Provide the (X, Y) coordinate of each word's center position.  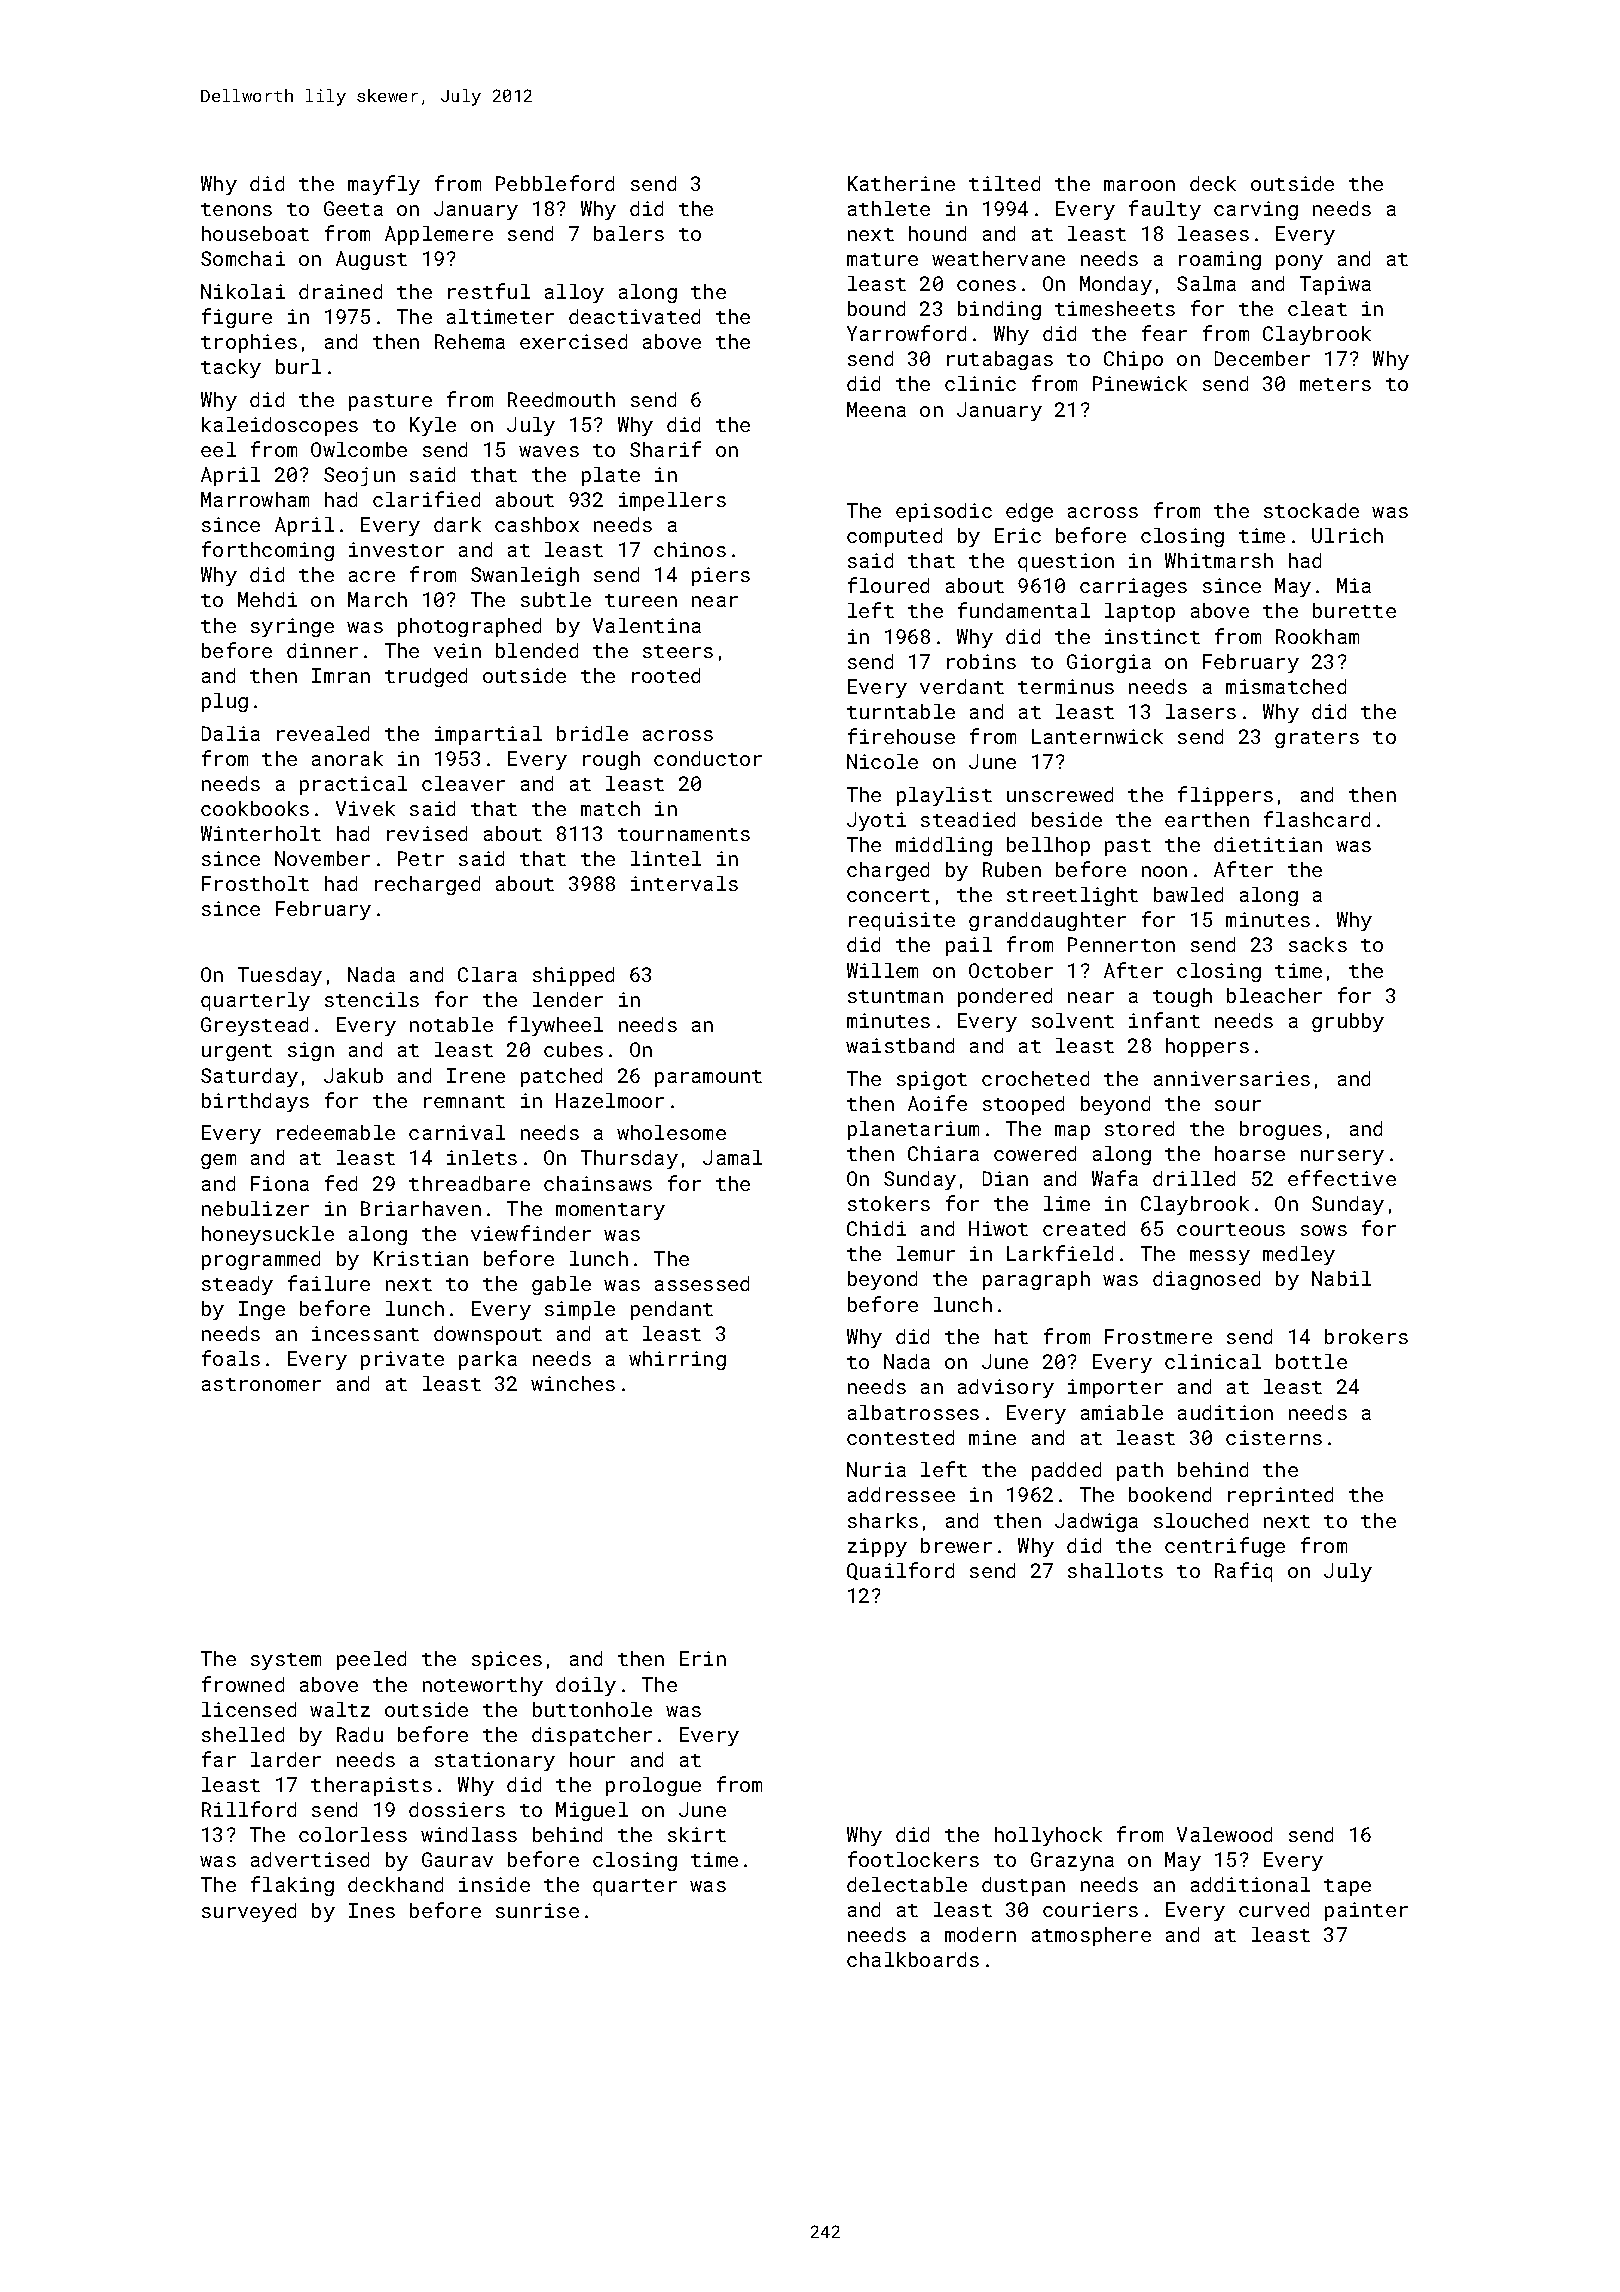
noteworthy (483, 1686)
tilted (1004, 183)
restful (489, 291)
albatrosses (913, 1412)
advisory (1006, 1388)
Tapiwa (1335, 285)
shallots (1115, 1570)
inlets (482, 1157)
